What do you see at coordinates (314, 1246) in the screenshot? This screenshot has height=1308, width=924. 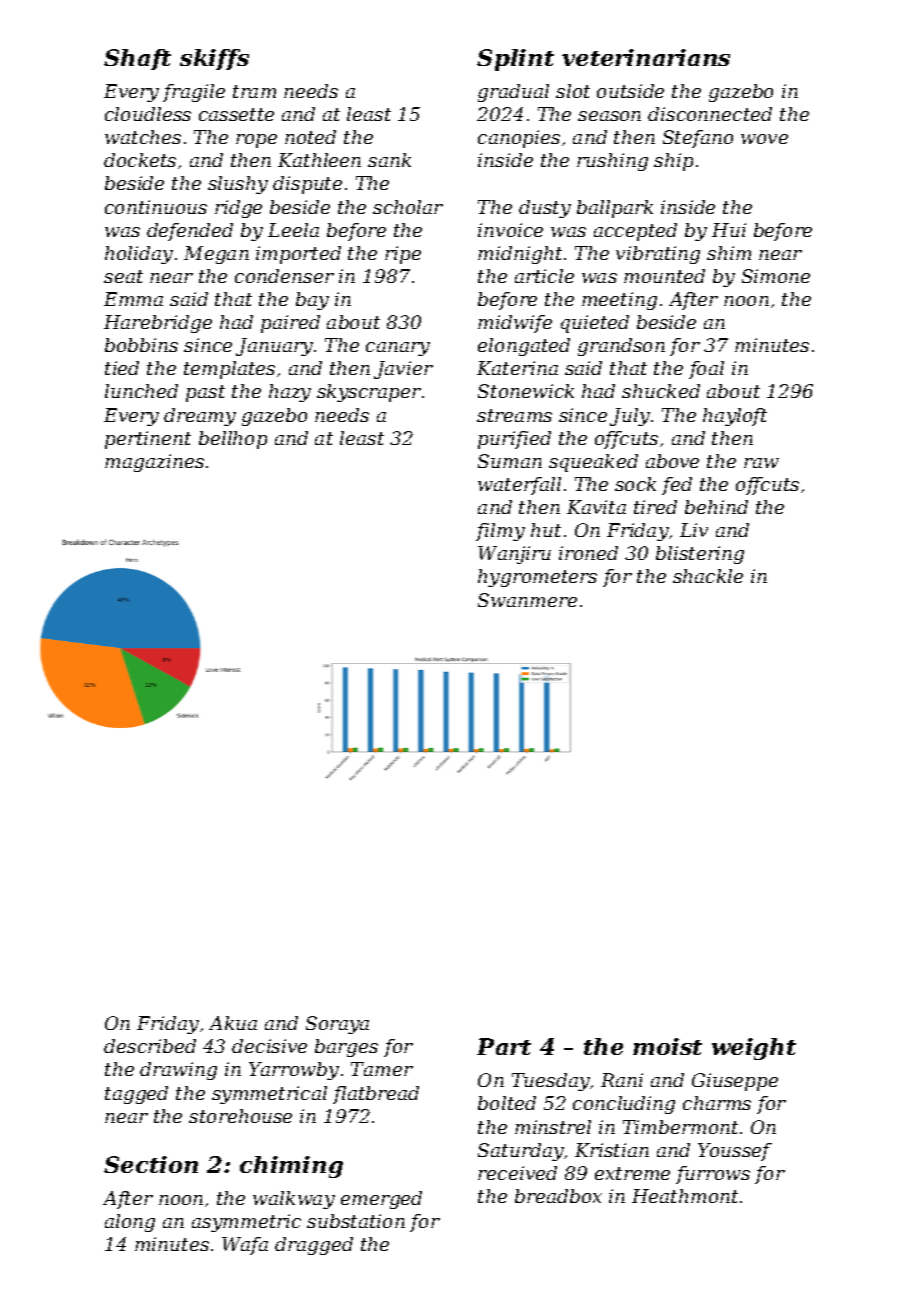 I see `dragged` at bounding box center [314, 1246].
